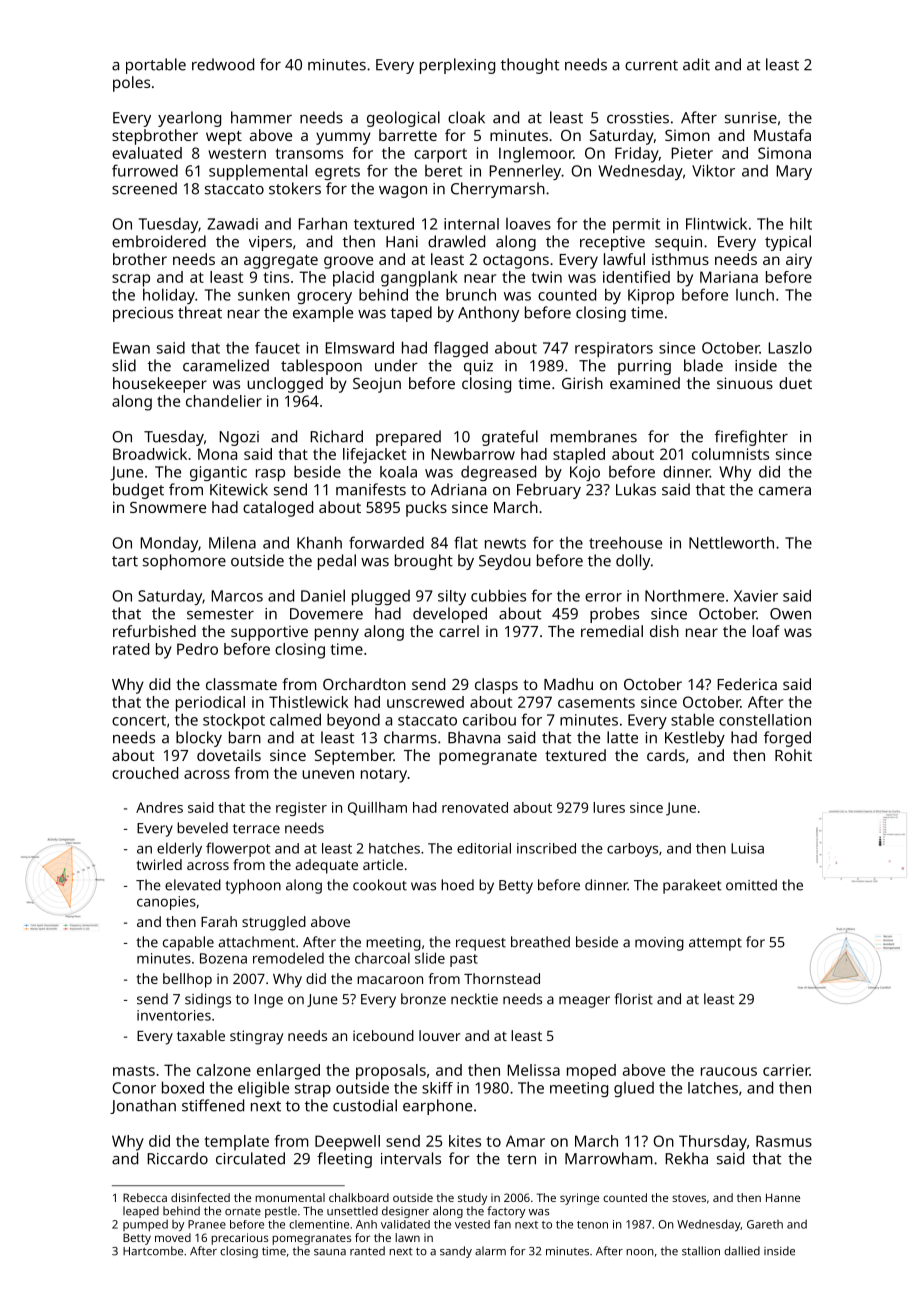 The image size is (924, 1308). I want to click on dovetails, so click(229, 755).
